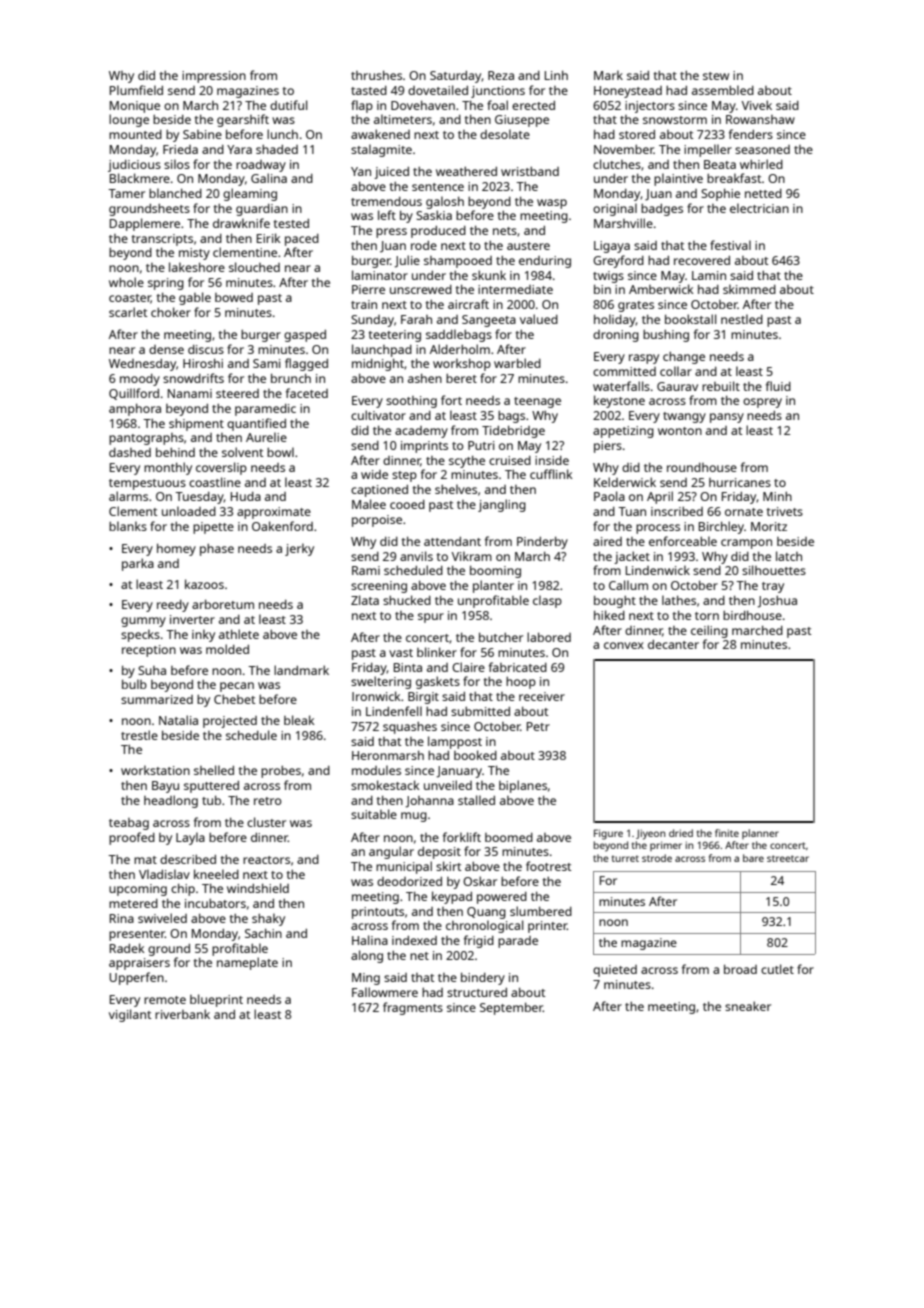 This page has width=924, height=1308. Describe the element at coordinates (130, 1015) in the page. I see `vigilant` at that location.
